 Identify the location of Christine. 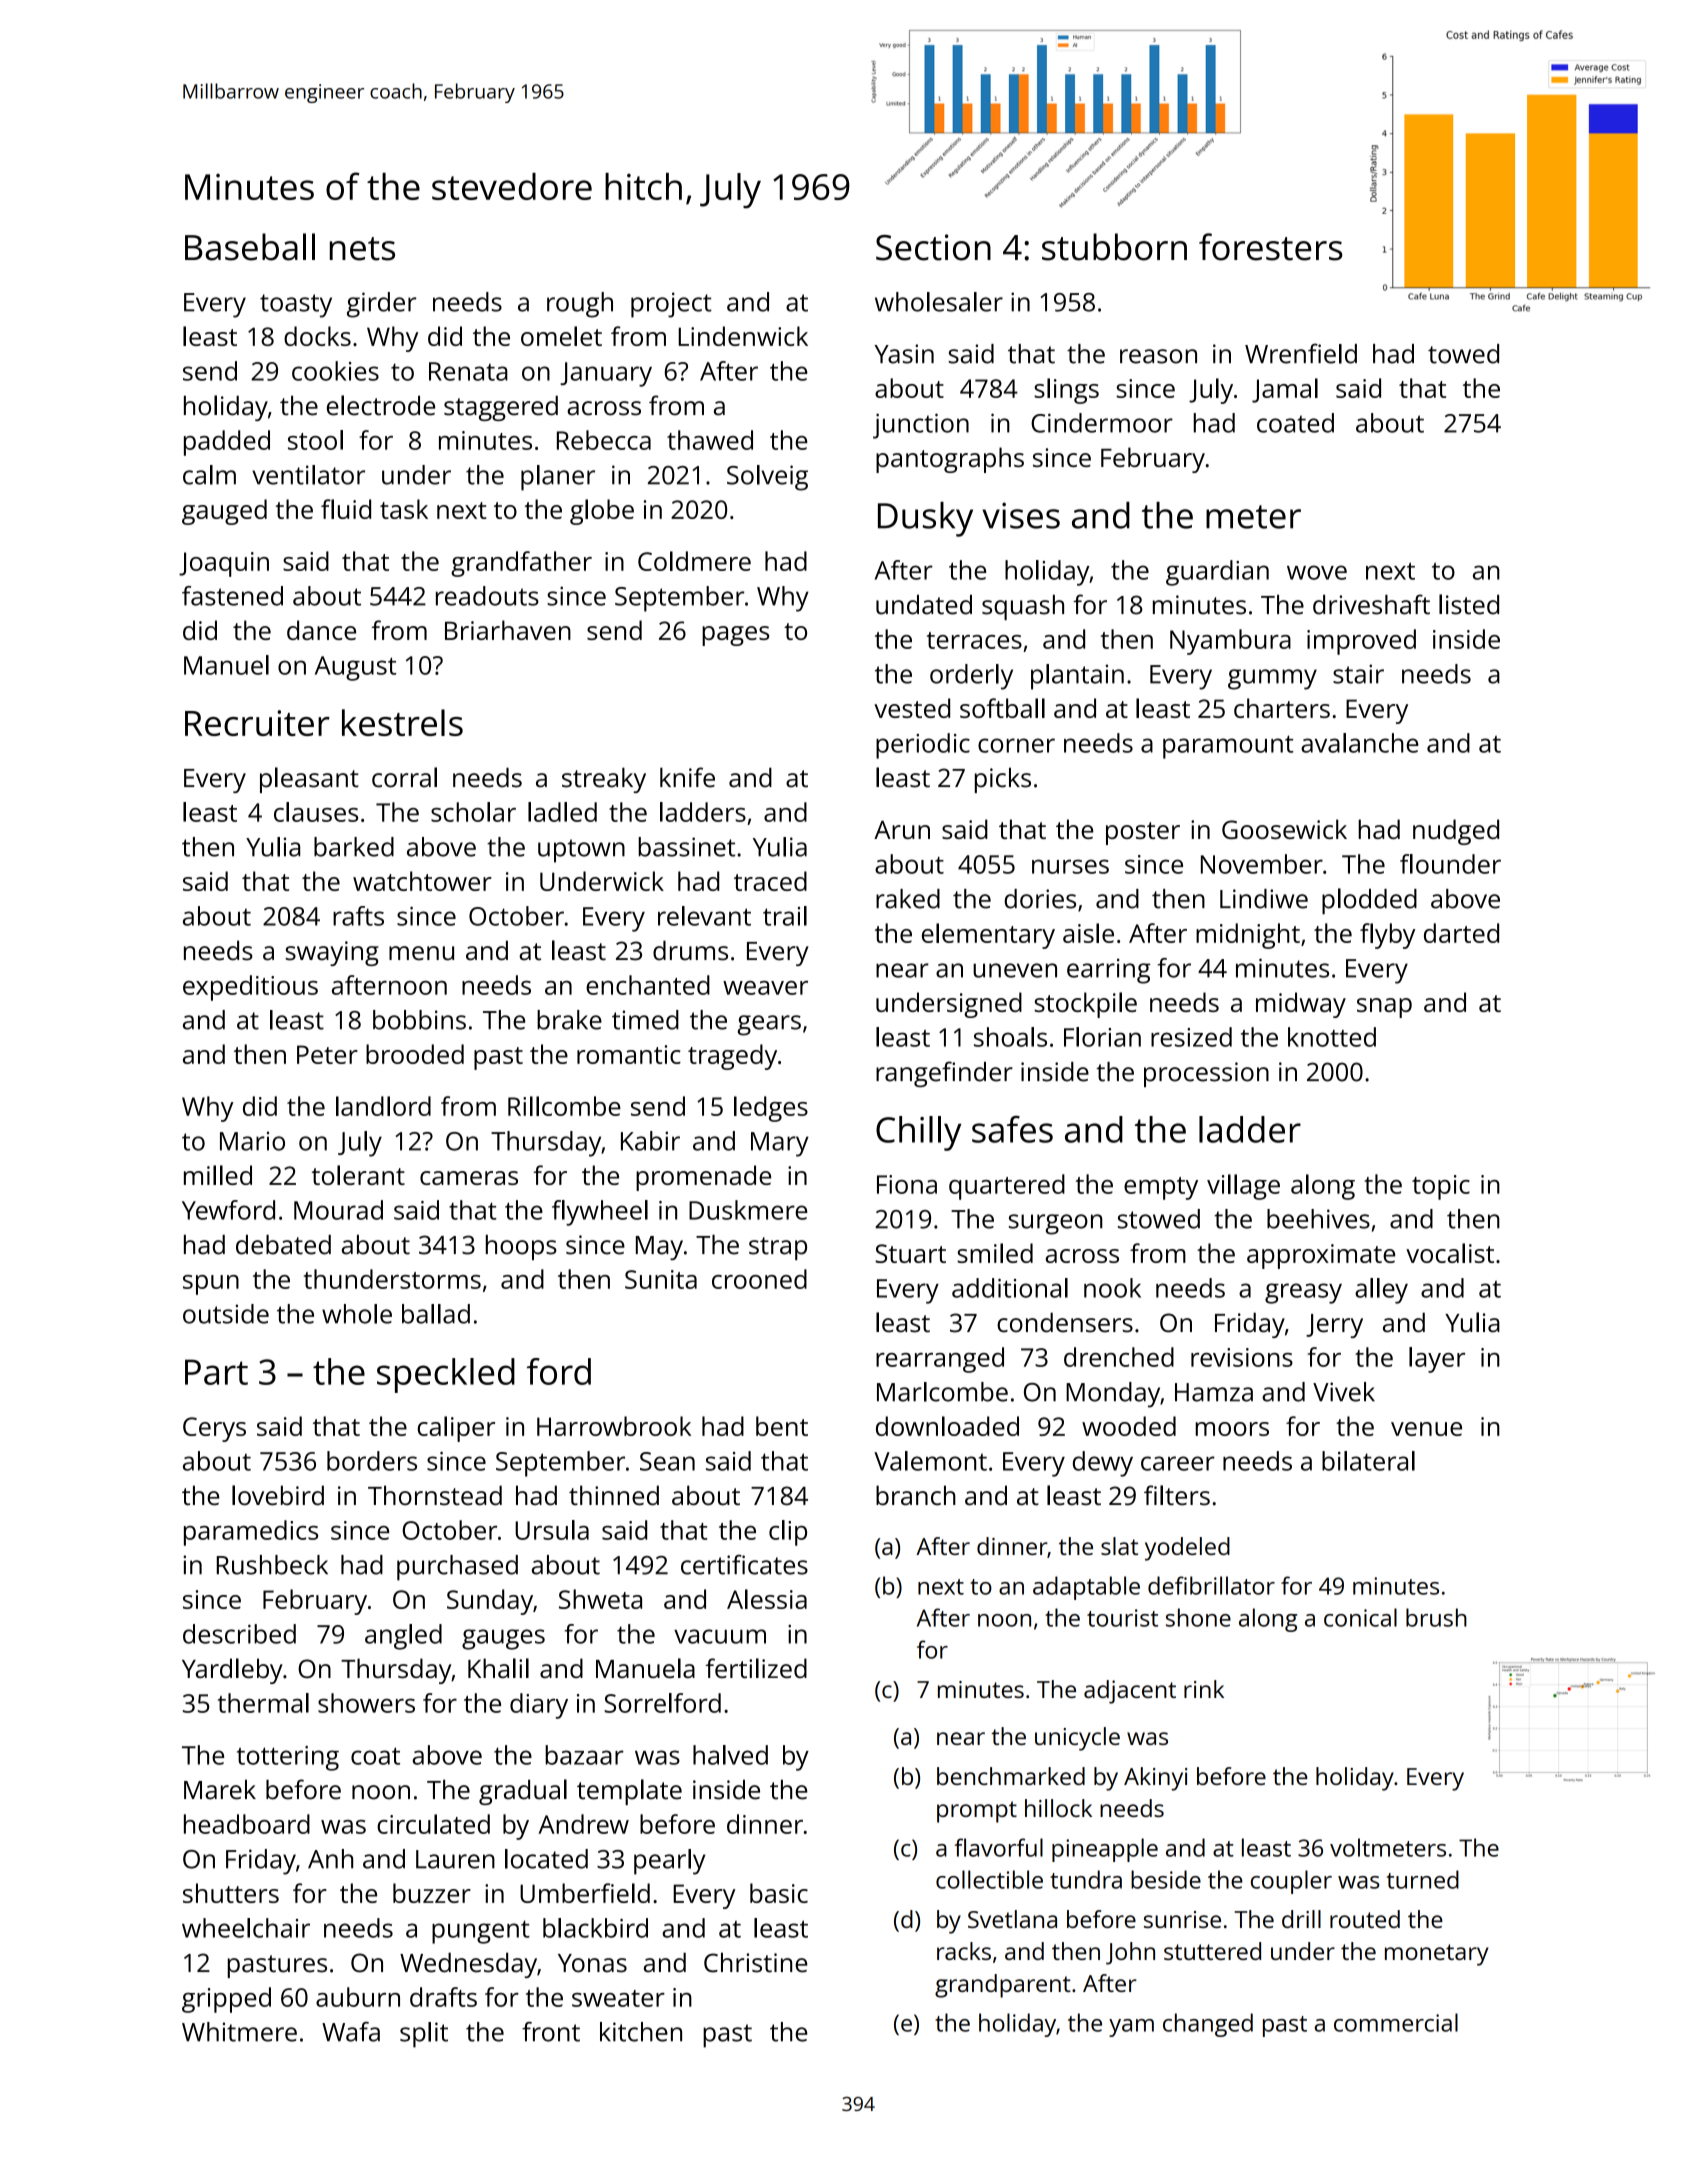
(756, 1962).
